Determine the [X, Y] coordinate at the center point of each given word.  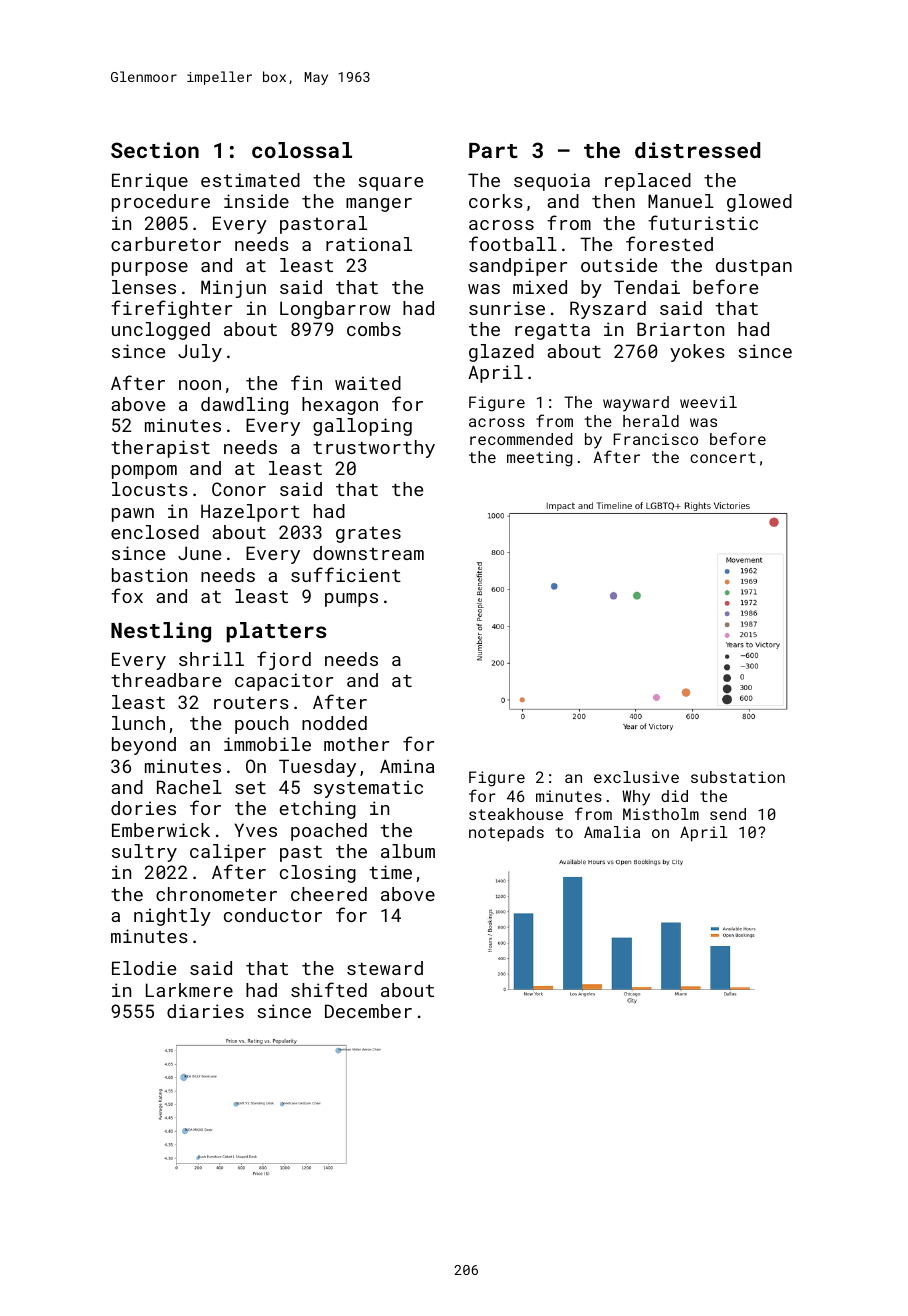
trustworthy [374, 449]
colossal [302, 150]
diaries [205, 1011]
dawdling [244, 406]
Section [155, 150]
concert [723, 457]
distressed [697, 150]
